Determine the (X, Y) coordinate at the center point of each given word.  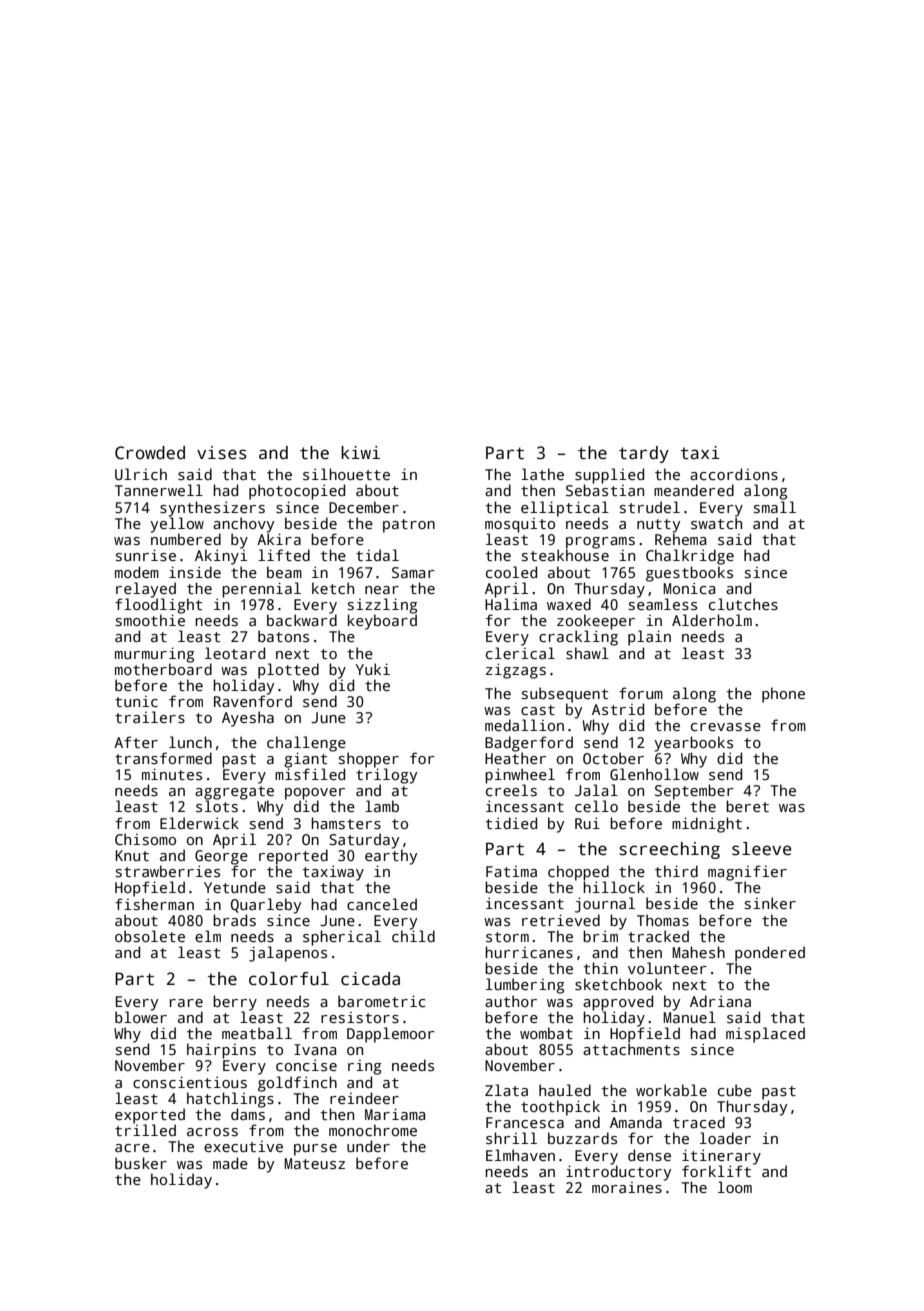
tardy (644, 454)
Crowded (150, 453)
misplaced (765, 1035)
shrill (511, 1138)
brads (234, 920)
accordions (734, 474)
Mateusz (314, 1163)
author (511, 1001)
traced (699, 1122)
